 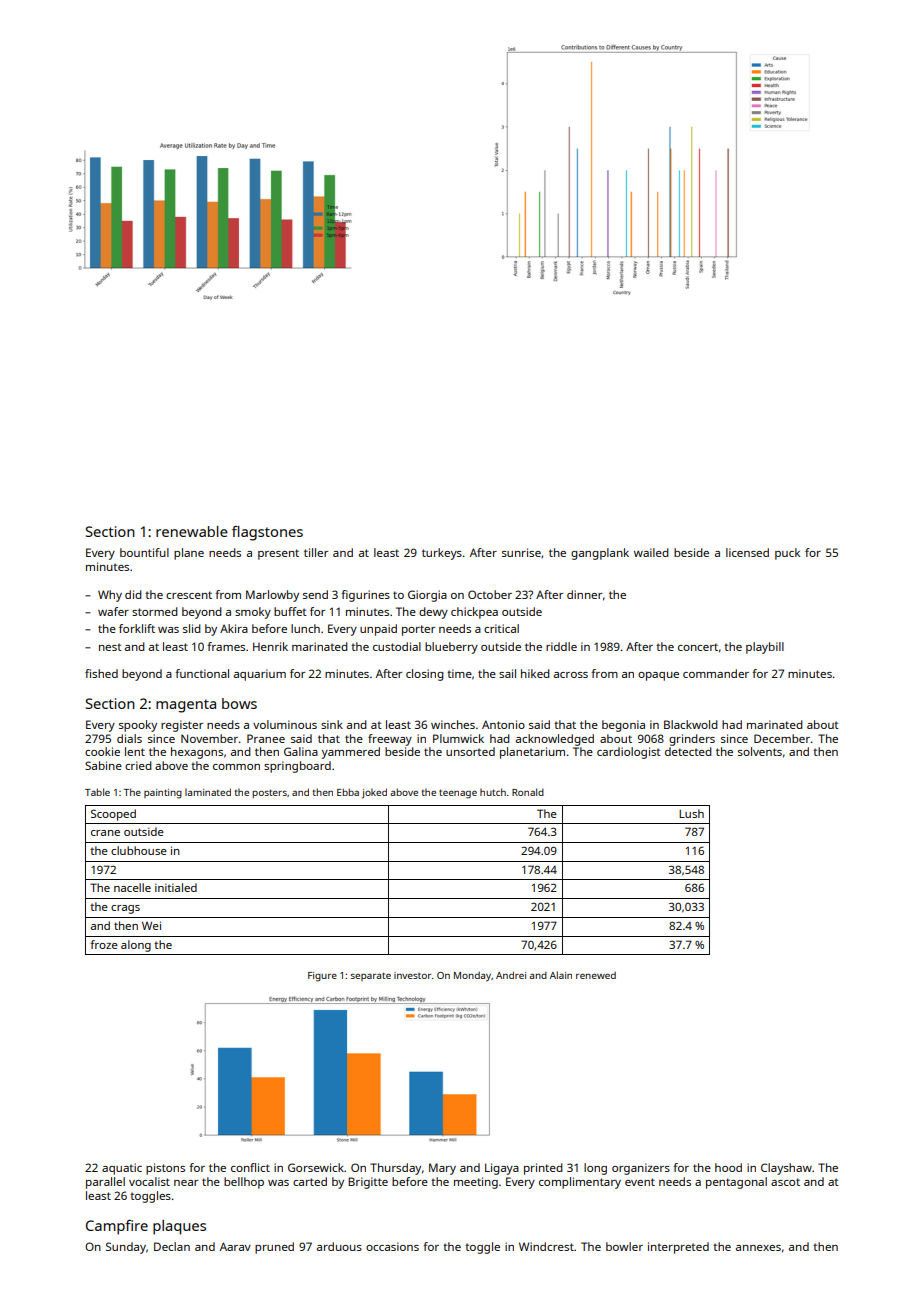 What do you see at coordinates (747, 552) in the image?
I see `licensed` at bounding box center [747, 552].
